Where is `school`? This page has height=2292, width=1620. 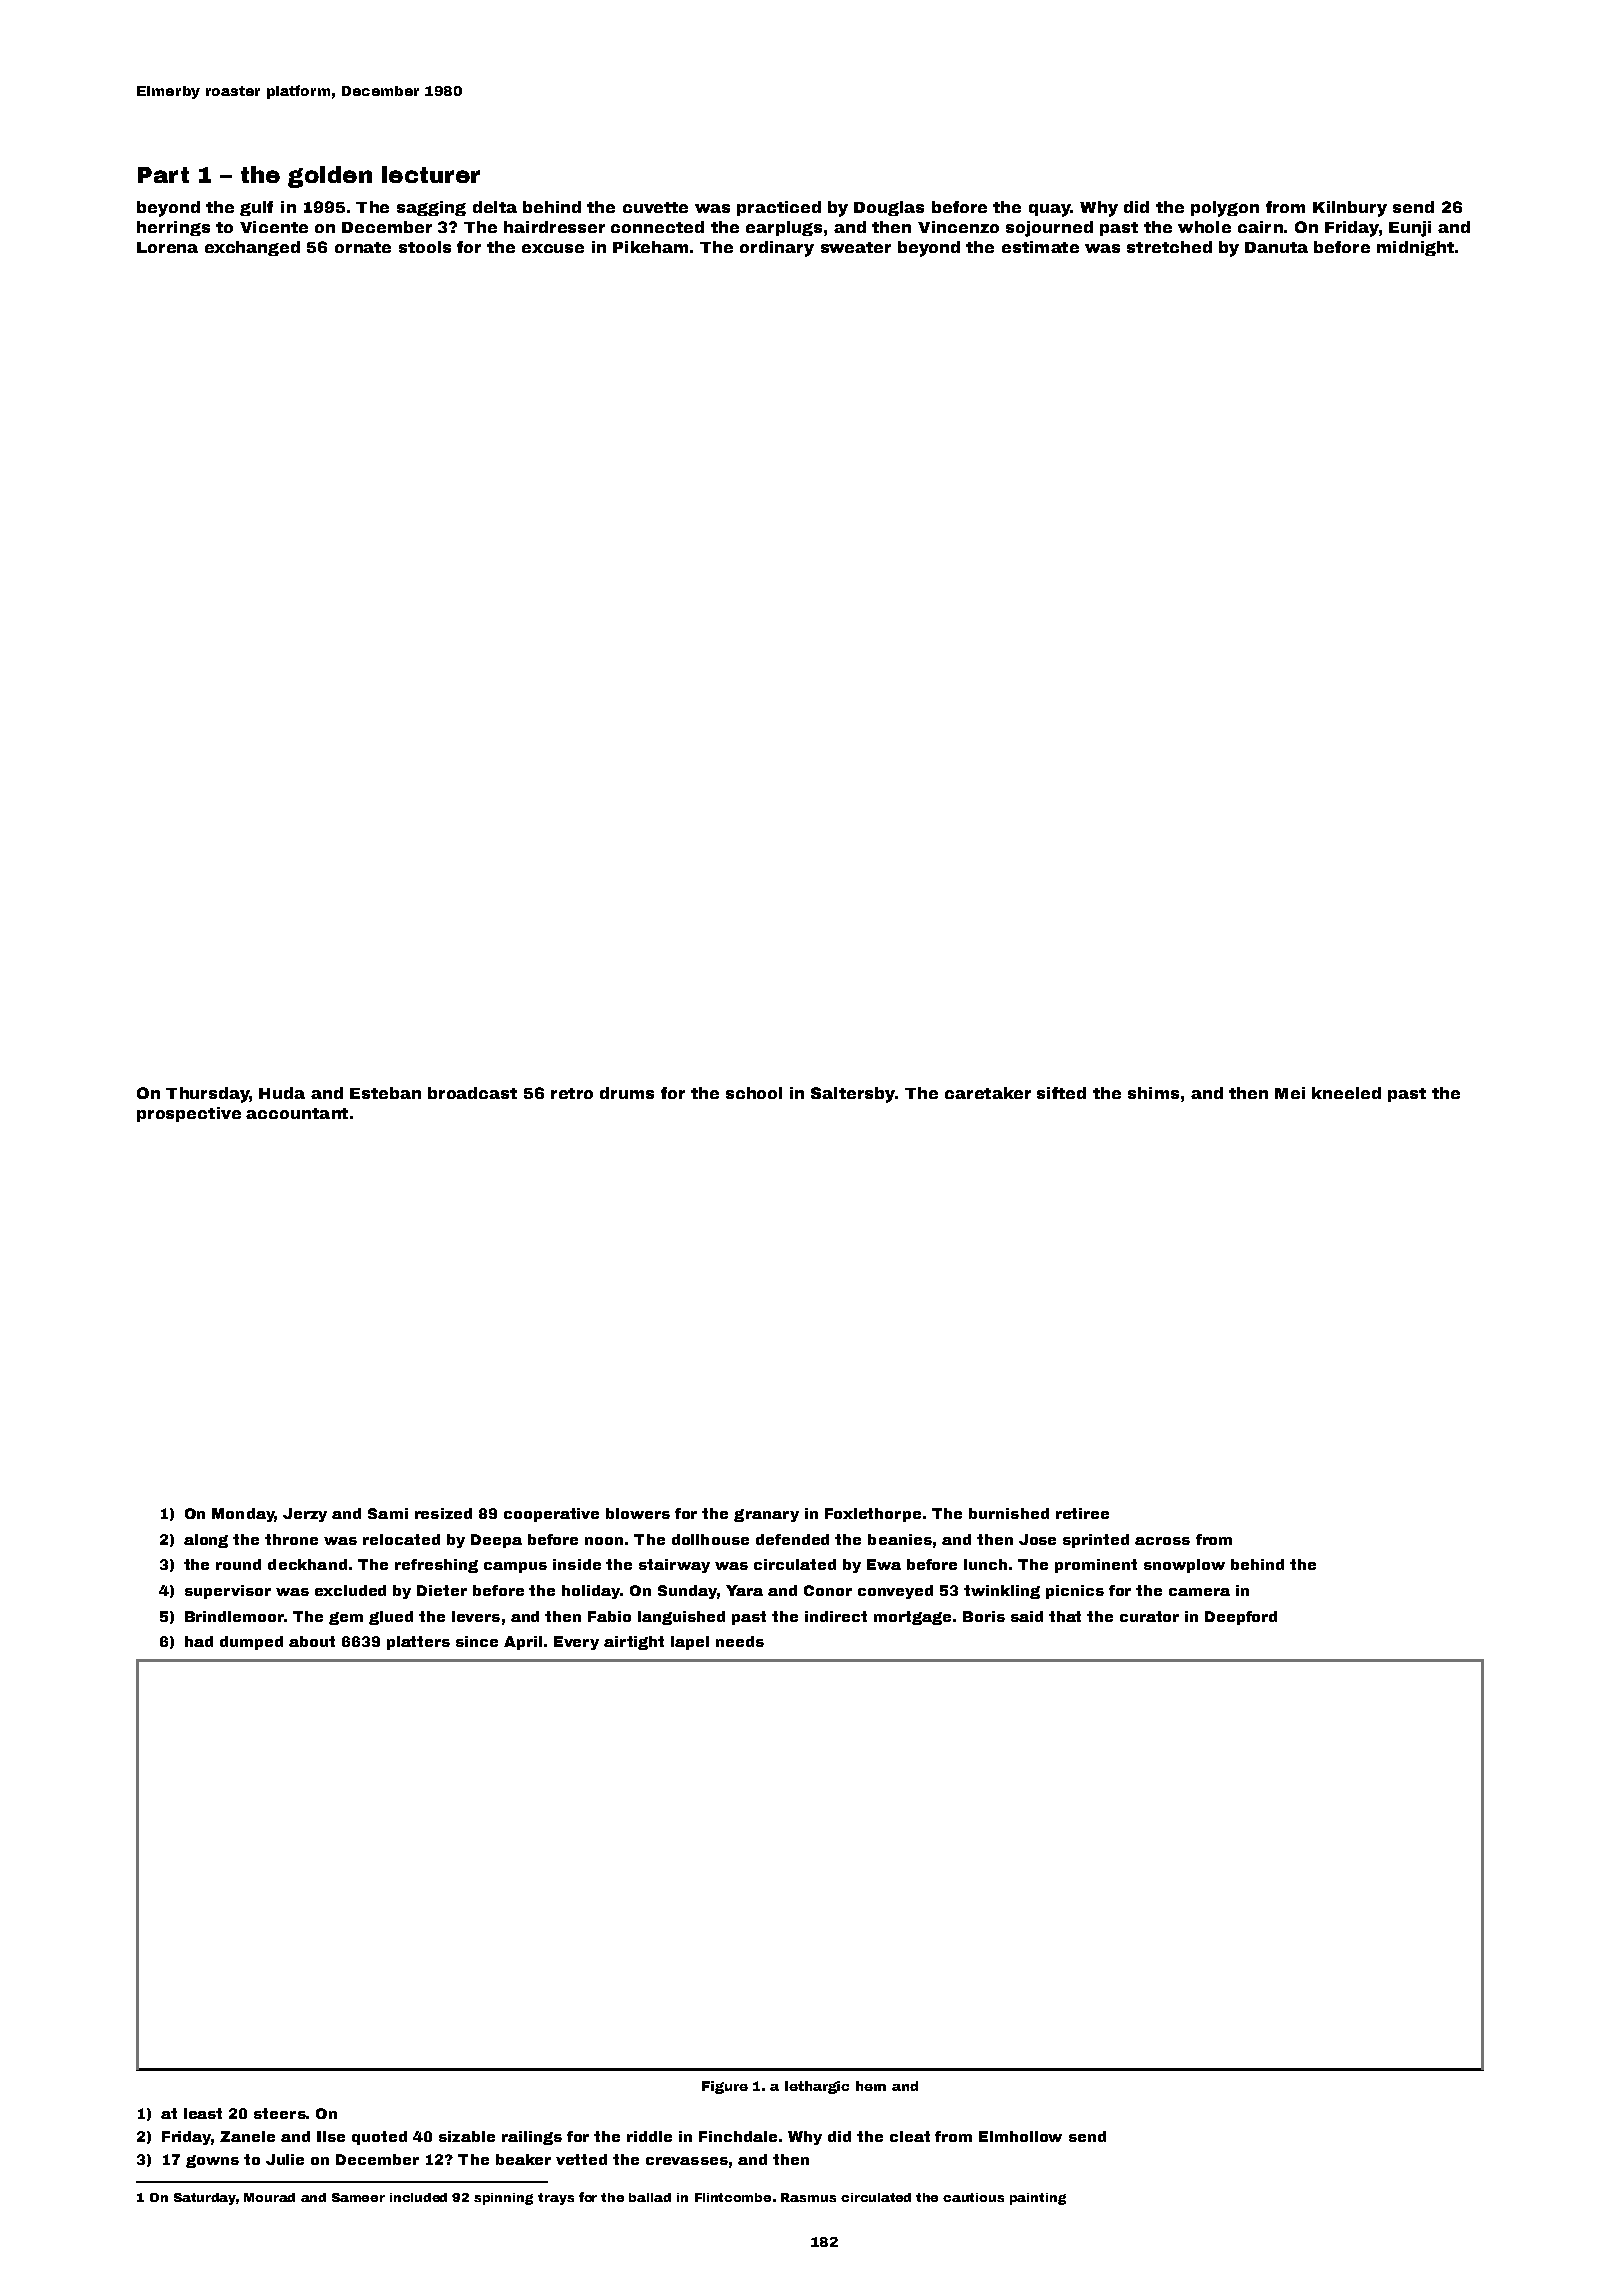
school is located at coordinates (754, 1093).
